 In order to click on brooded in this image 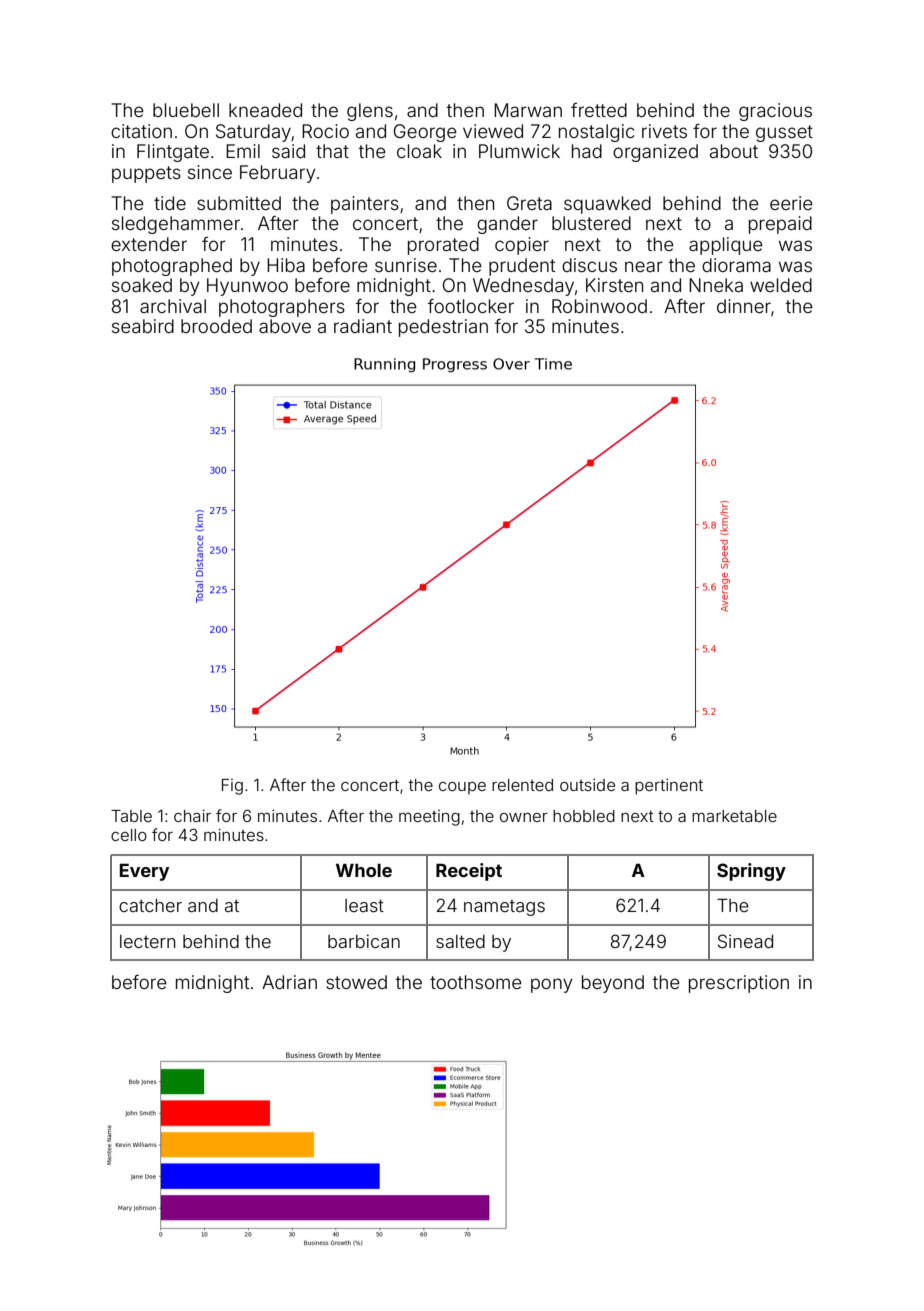, I will do `click(216, 326)`.
